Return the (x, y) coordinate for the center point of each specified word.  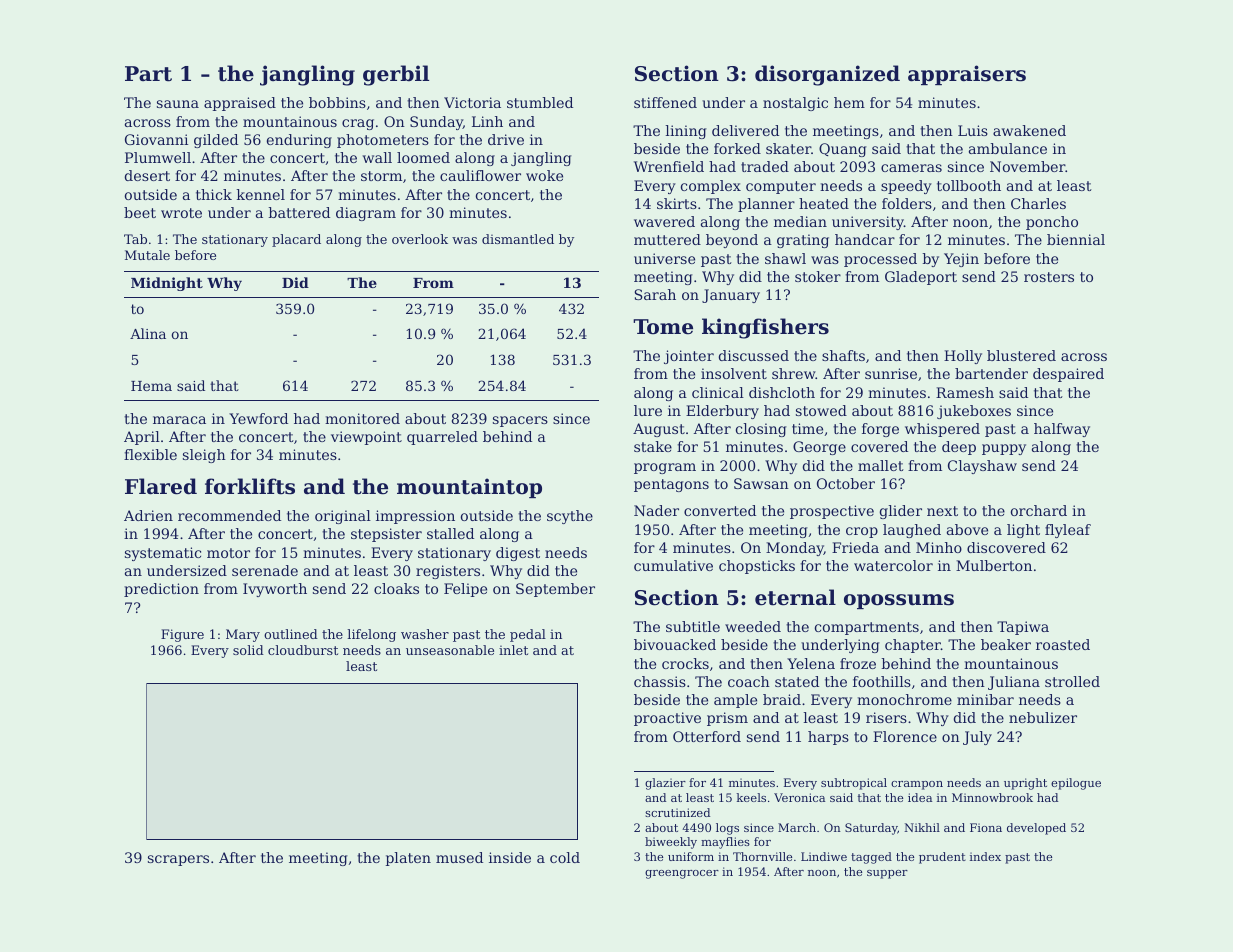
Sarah (655, 294)
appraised (240, 104)
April (142, 438)
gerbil (396, 75)
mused (459, 857)
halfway (1062, 430)
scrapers (178, 860)
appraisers (967, 75)
